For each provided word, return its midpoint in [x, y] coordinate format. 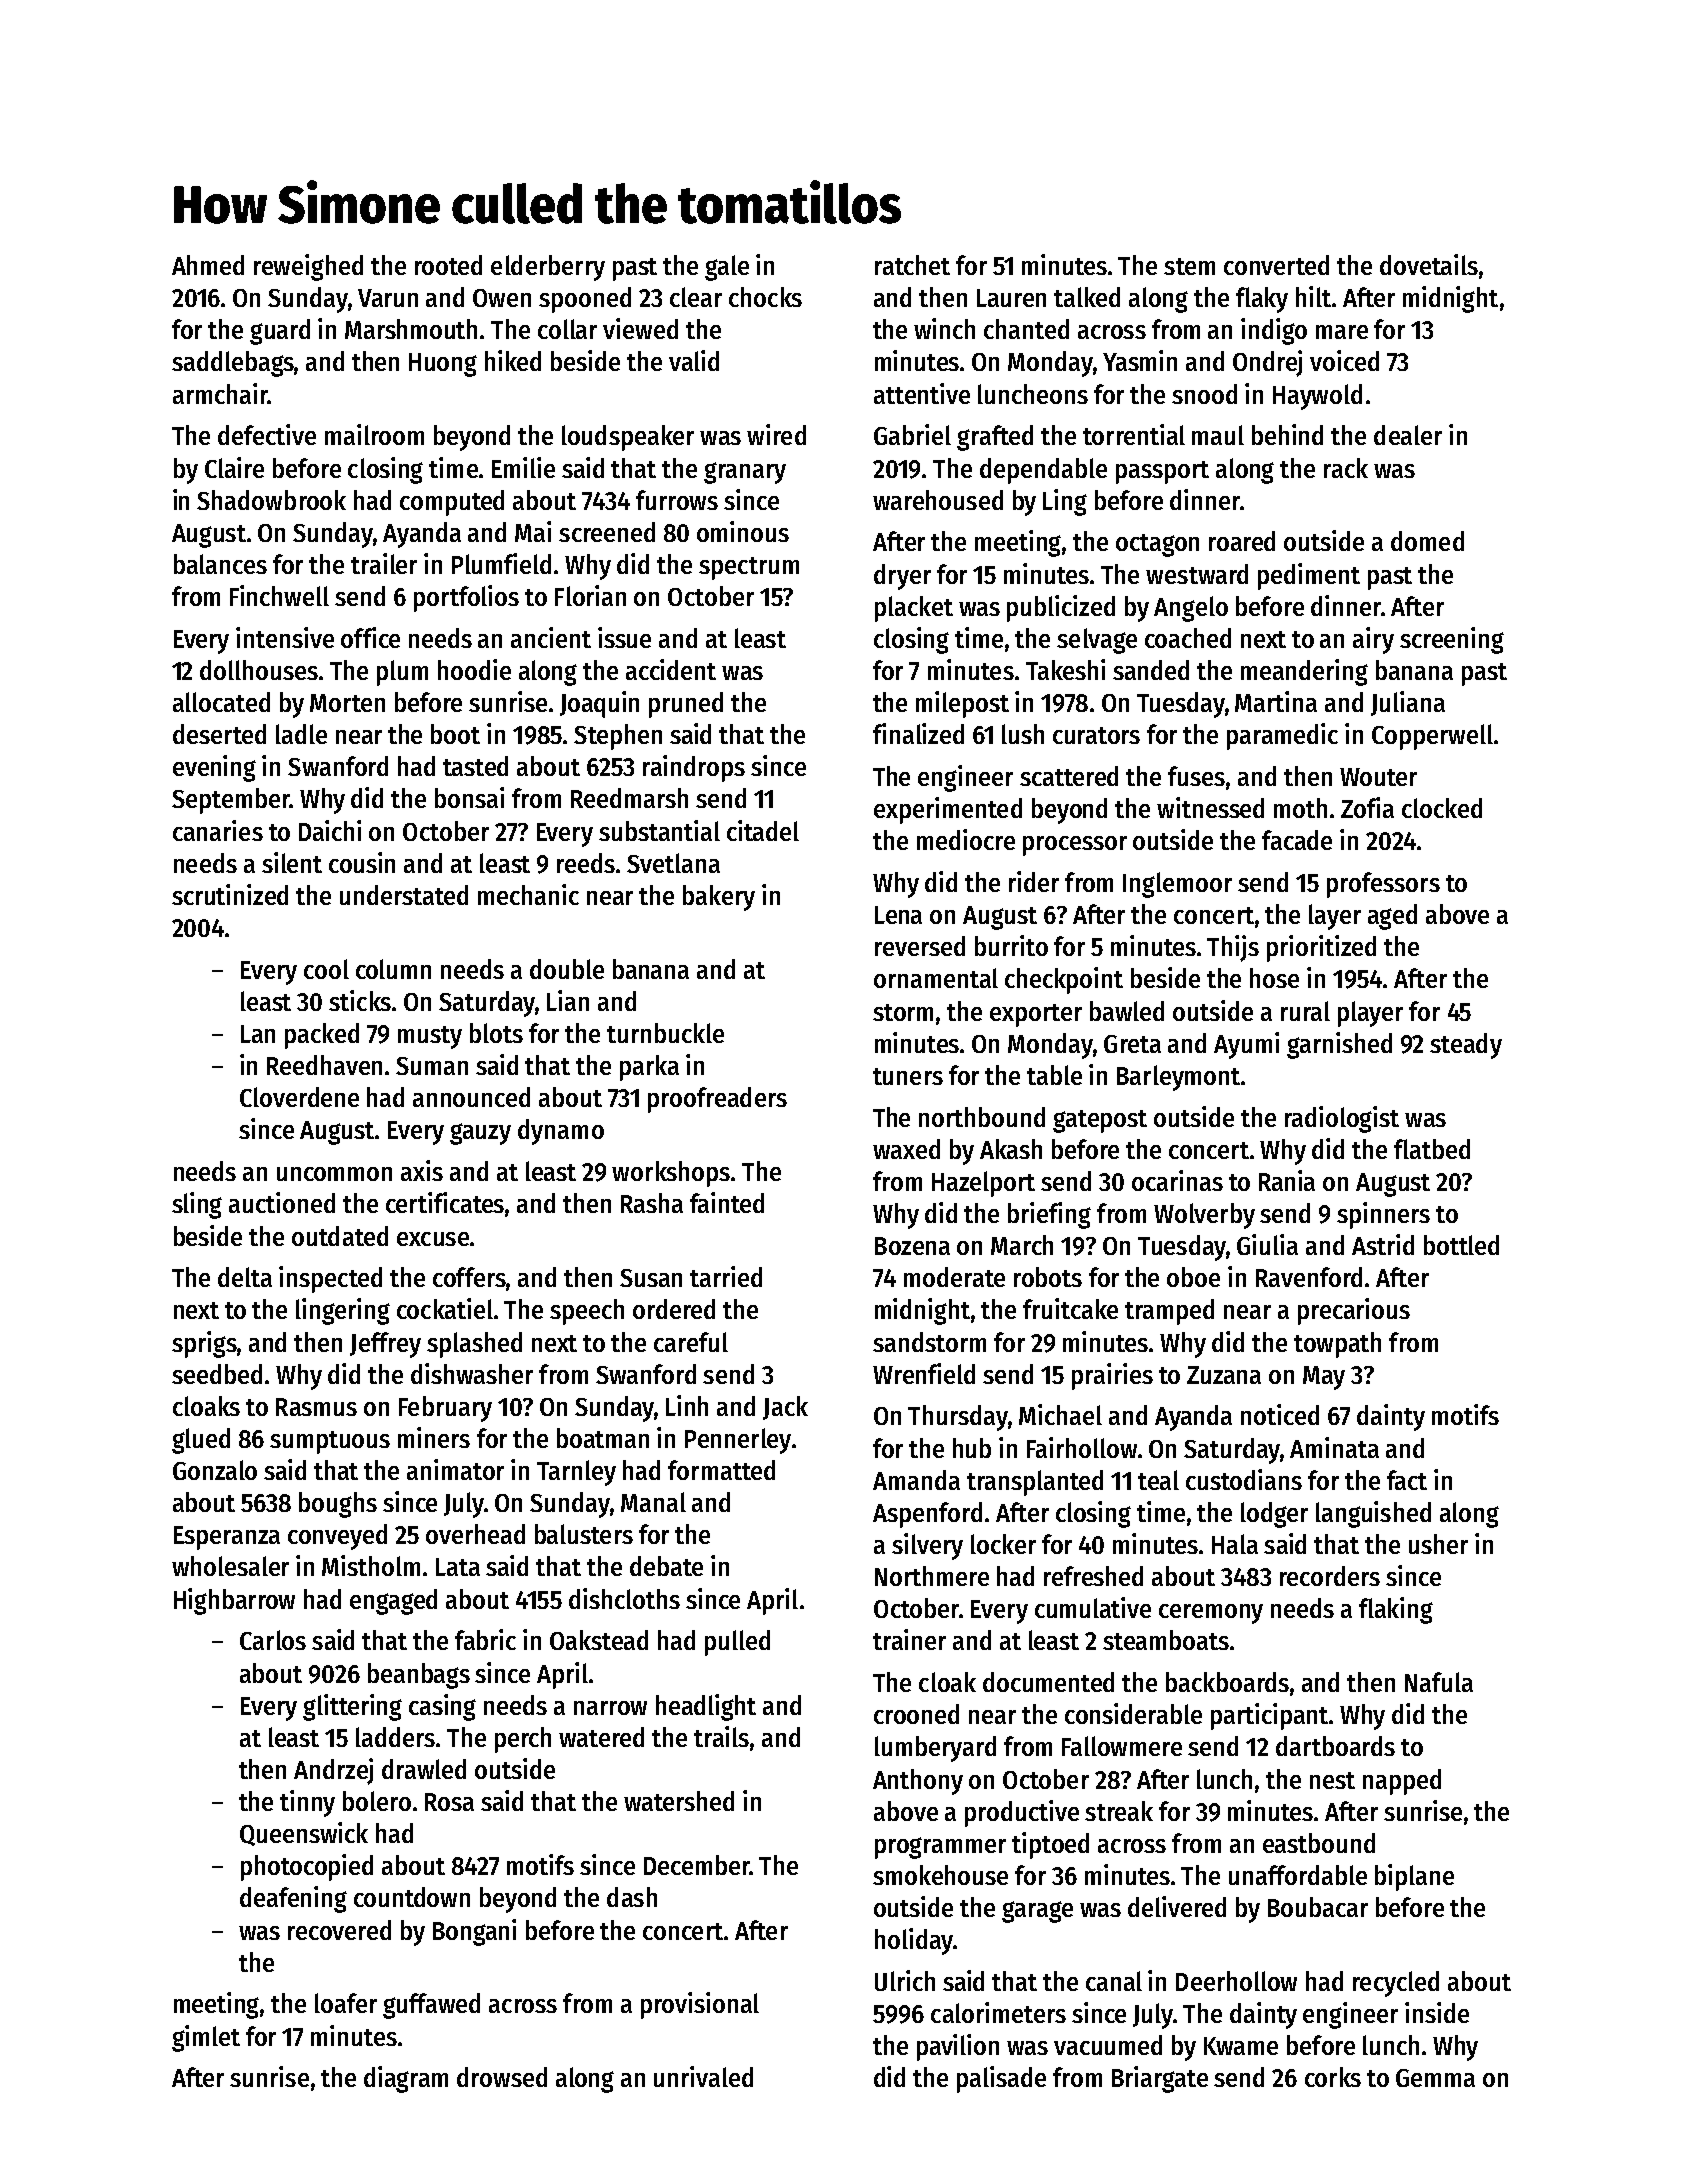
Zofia [1367, 807]
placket [914, 609]
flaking [1396, 1610]
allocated [221, 702]
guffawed [431, 2006]
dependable [1043, 471]
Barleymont [1178, 1078]
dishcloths [624, 1598]
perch [523, 1740]
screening [1452, 640]
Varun [388, 298]
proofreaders [717, 1100]
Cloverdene [299, 1097]
